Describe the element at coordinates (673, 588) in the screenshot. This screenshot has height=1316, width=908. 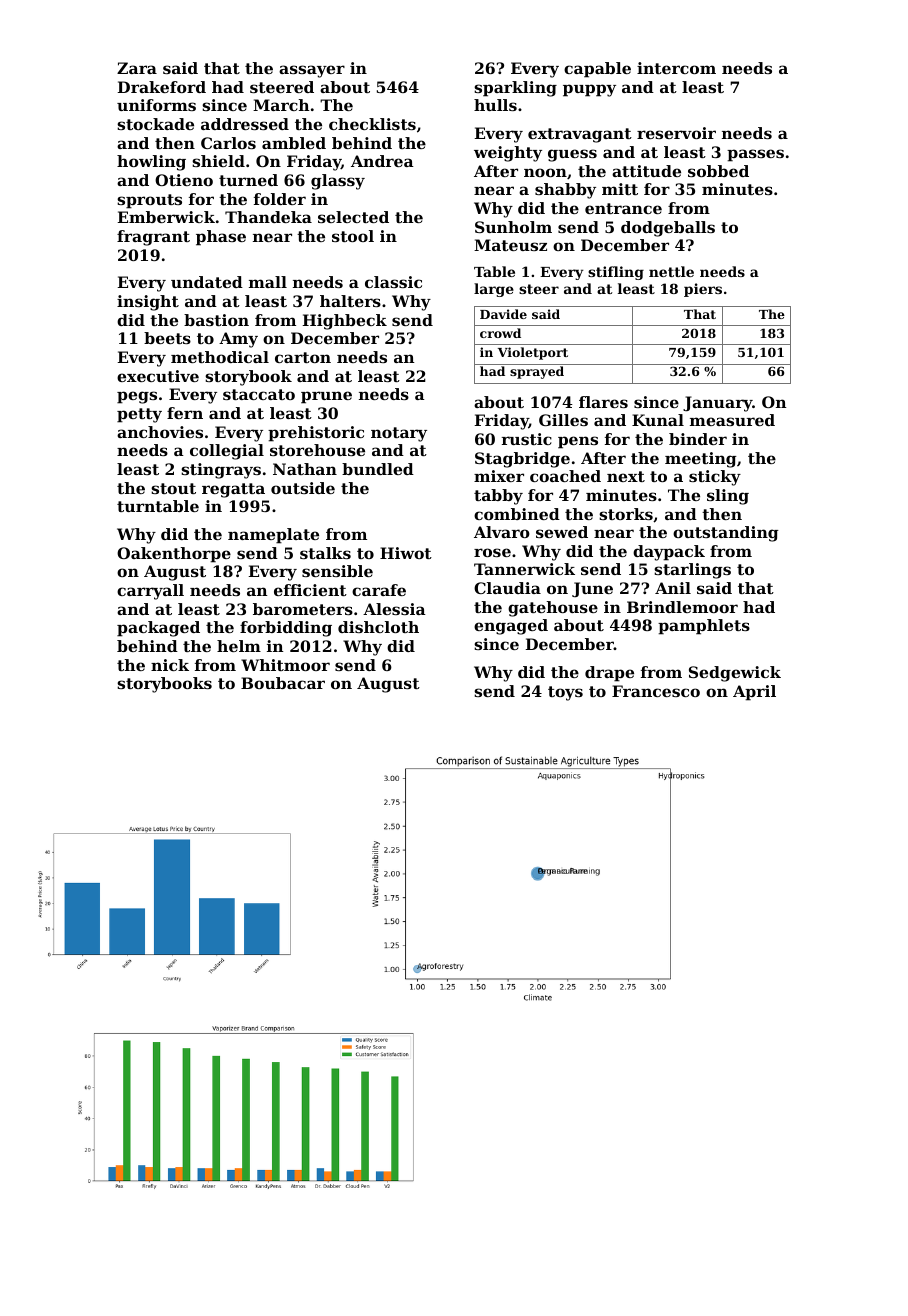
I see `Anil` at that location.
